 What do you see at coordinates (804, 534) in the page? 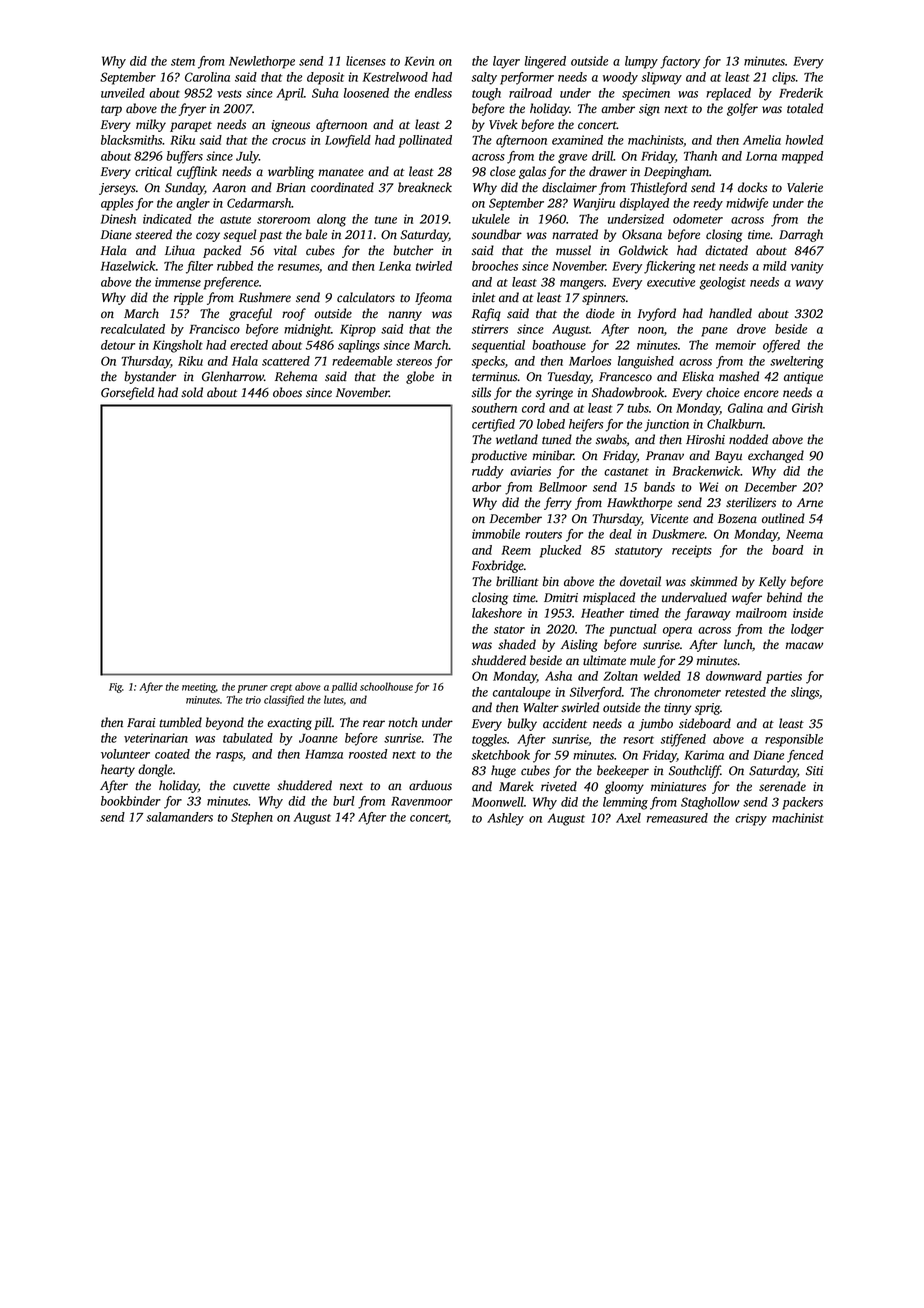
I see `Neema` at bounding box center [804, 534].
